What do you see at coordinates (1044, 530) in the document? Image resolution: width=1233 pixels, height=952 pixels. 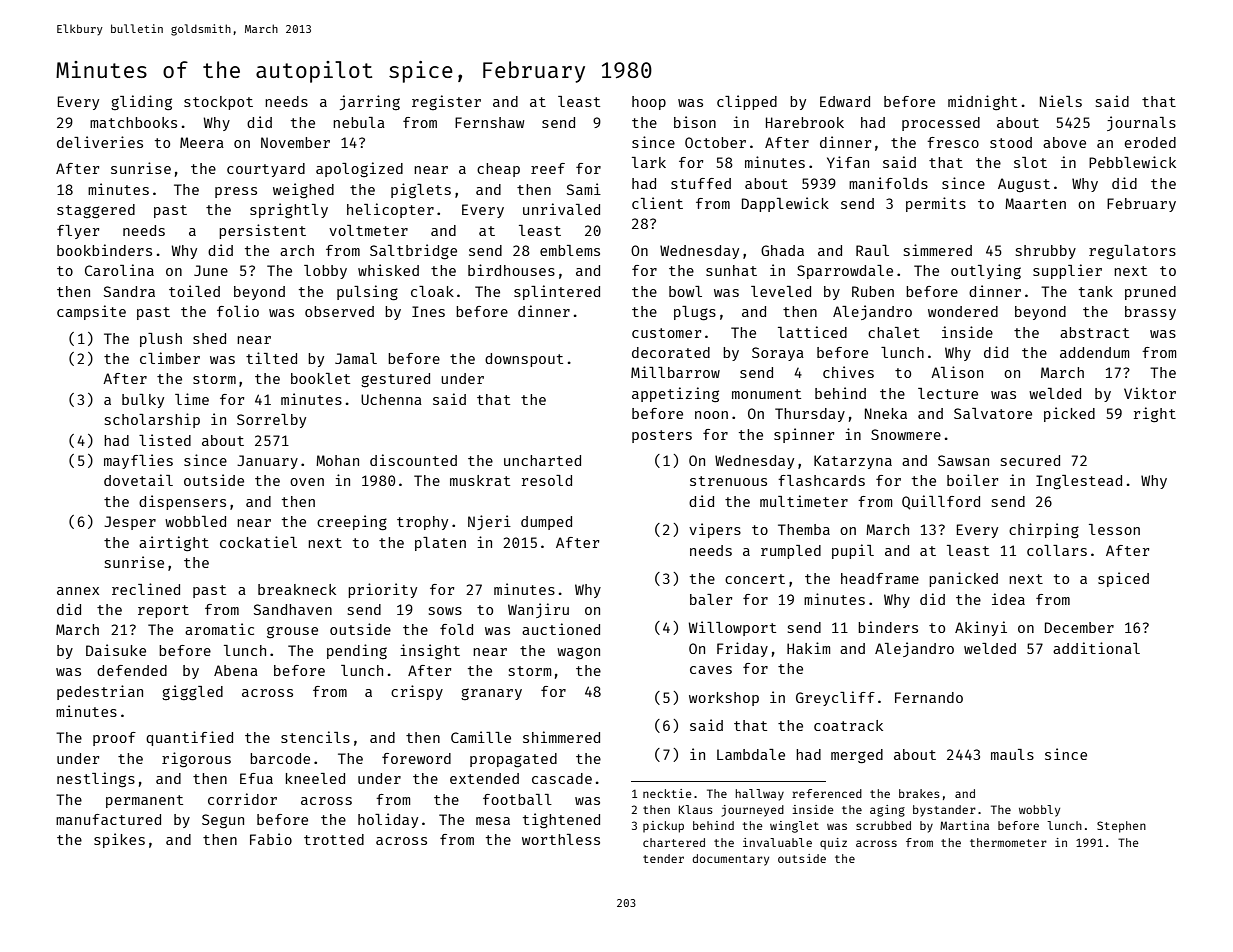 I see `chirping` at bounding box center [1044, 530].
